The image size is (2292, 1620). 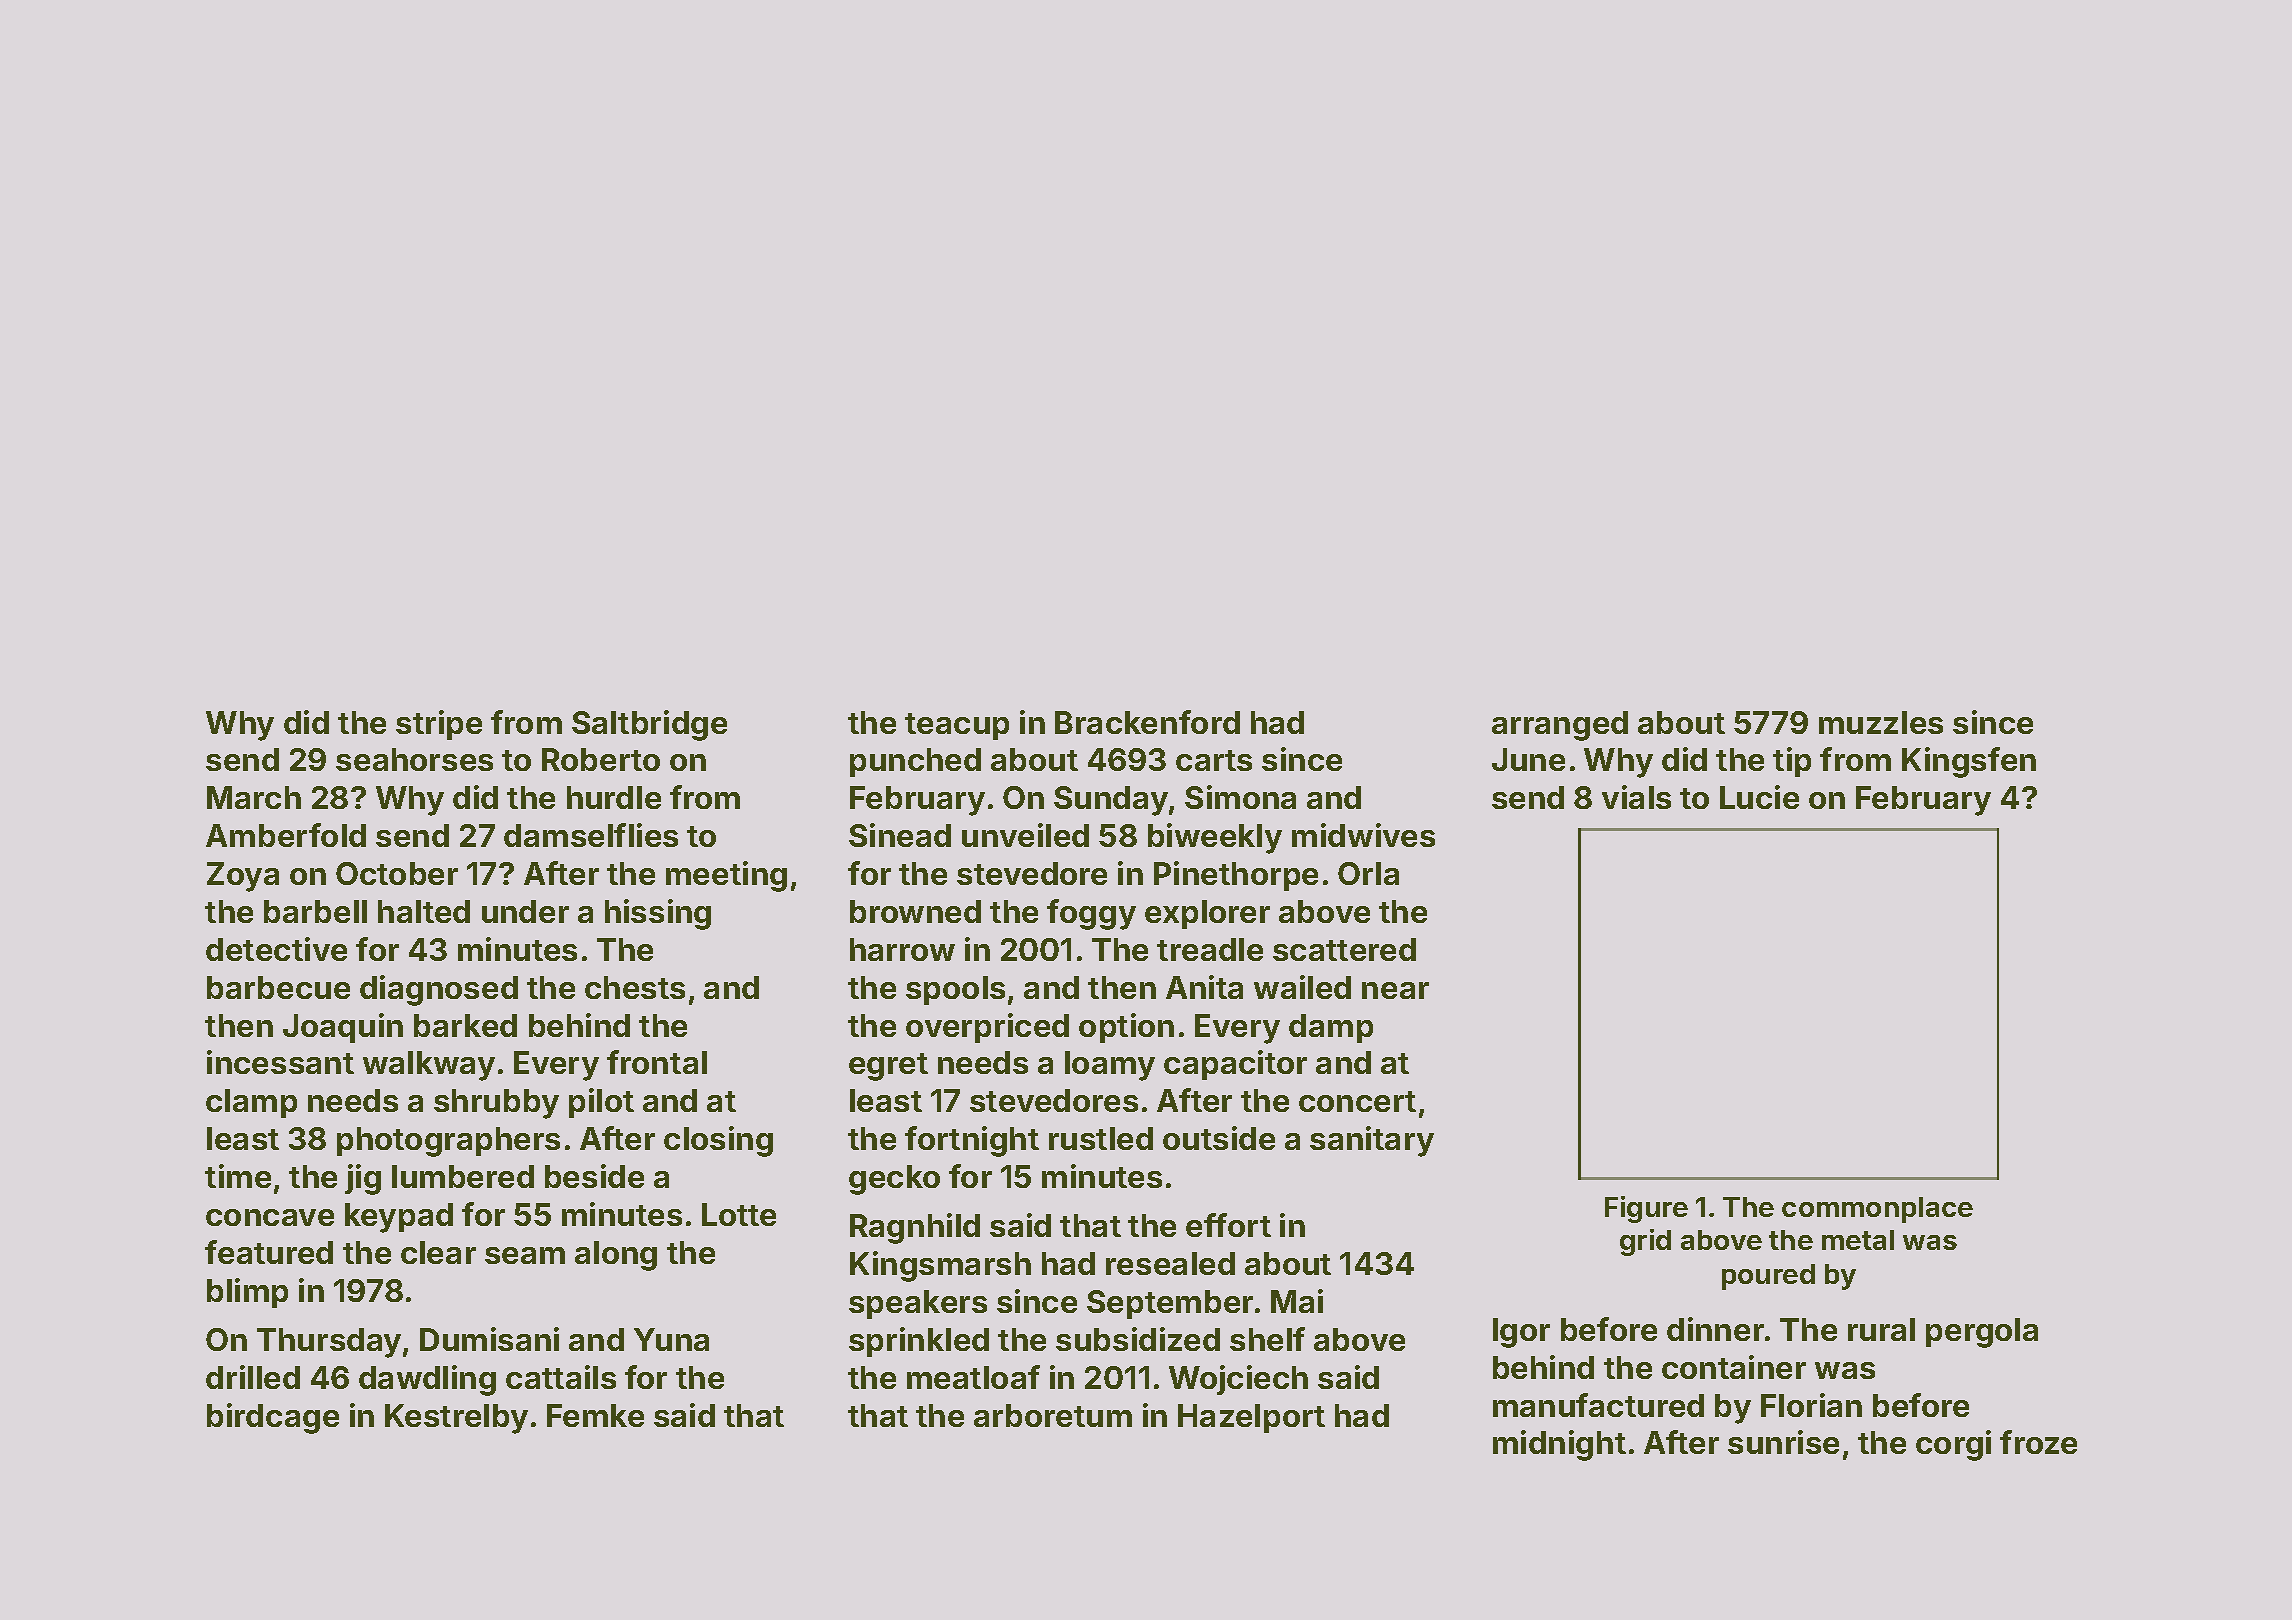 I want to click on seahorses, so click(x=414, y=759).
